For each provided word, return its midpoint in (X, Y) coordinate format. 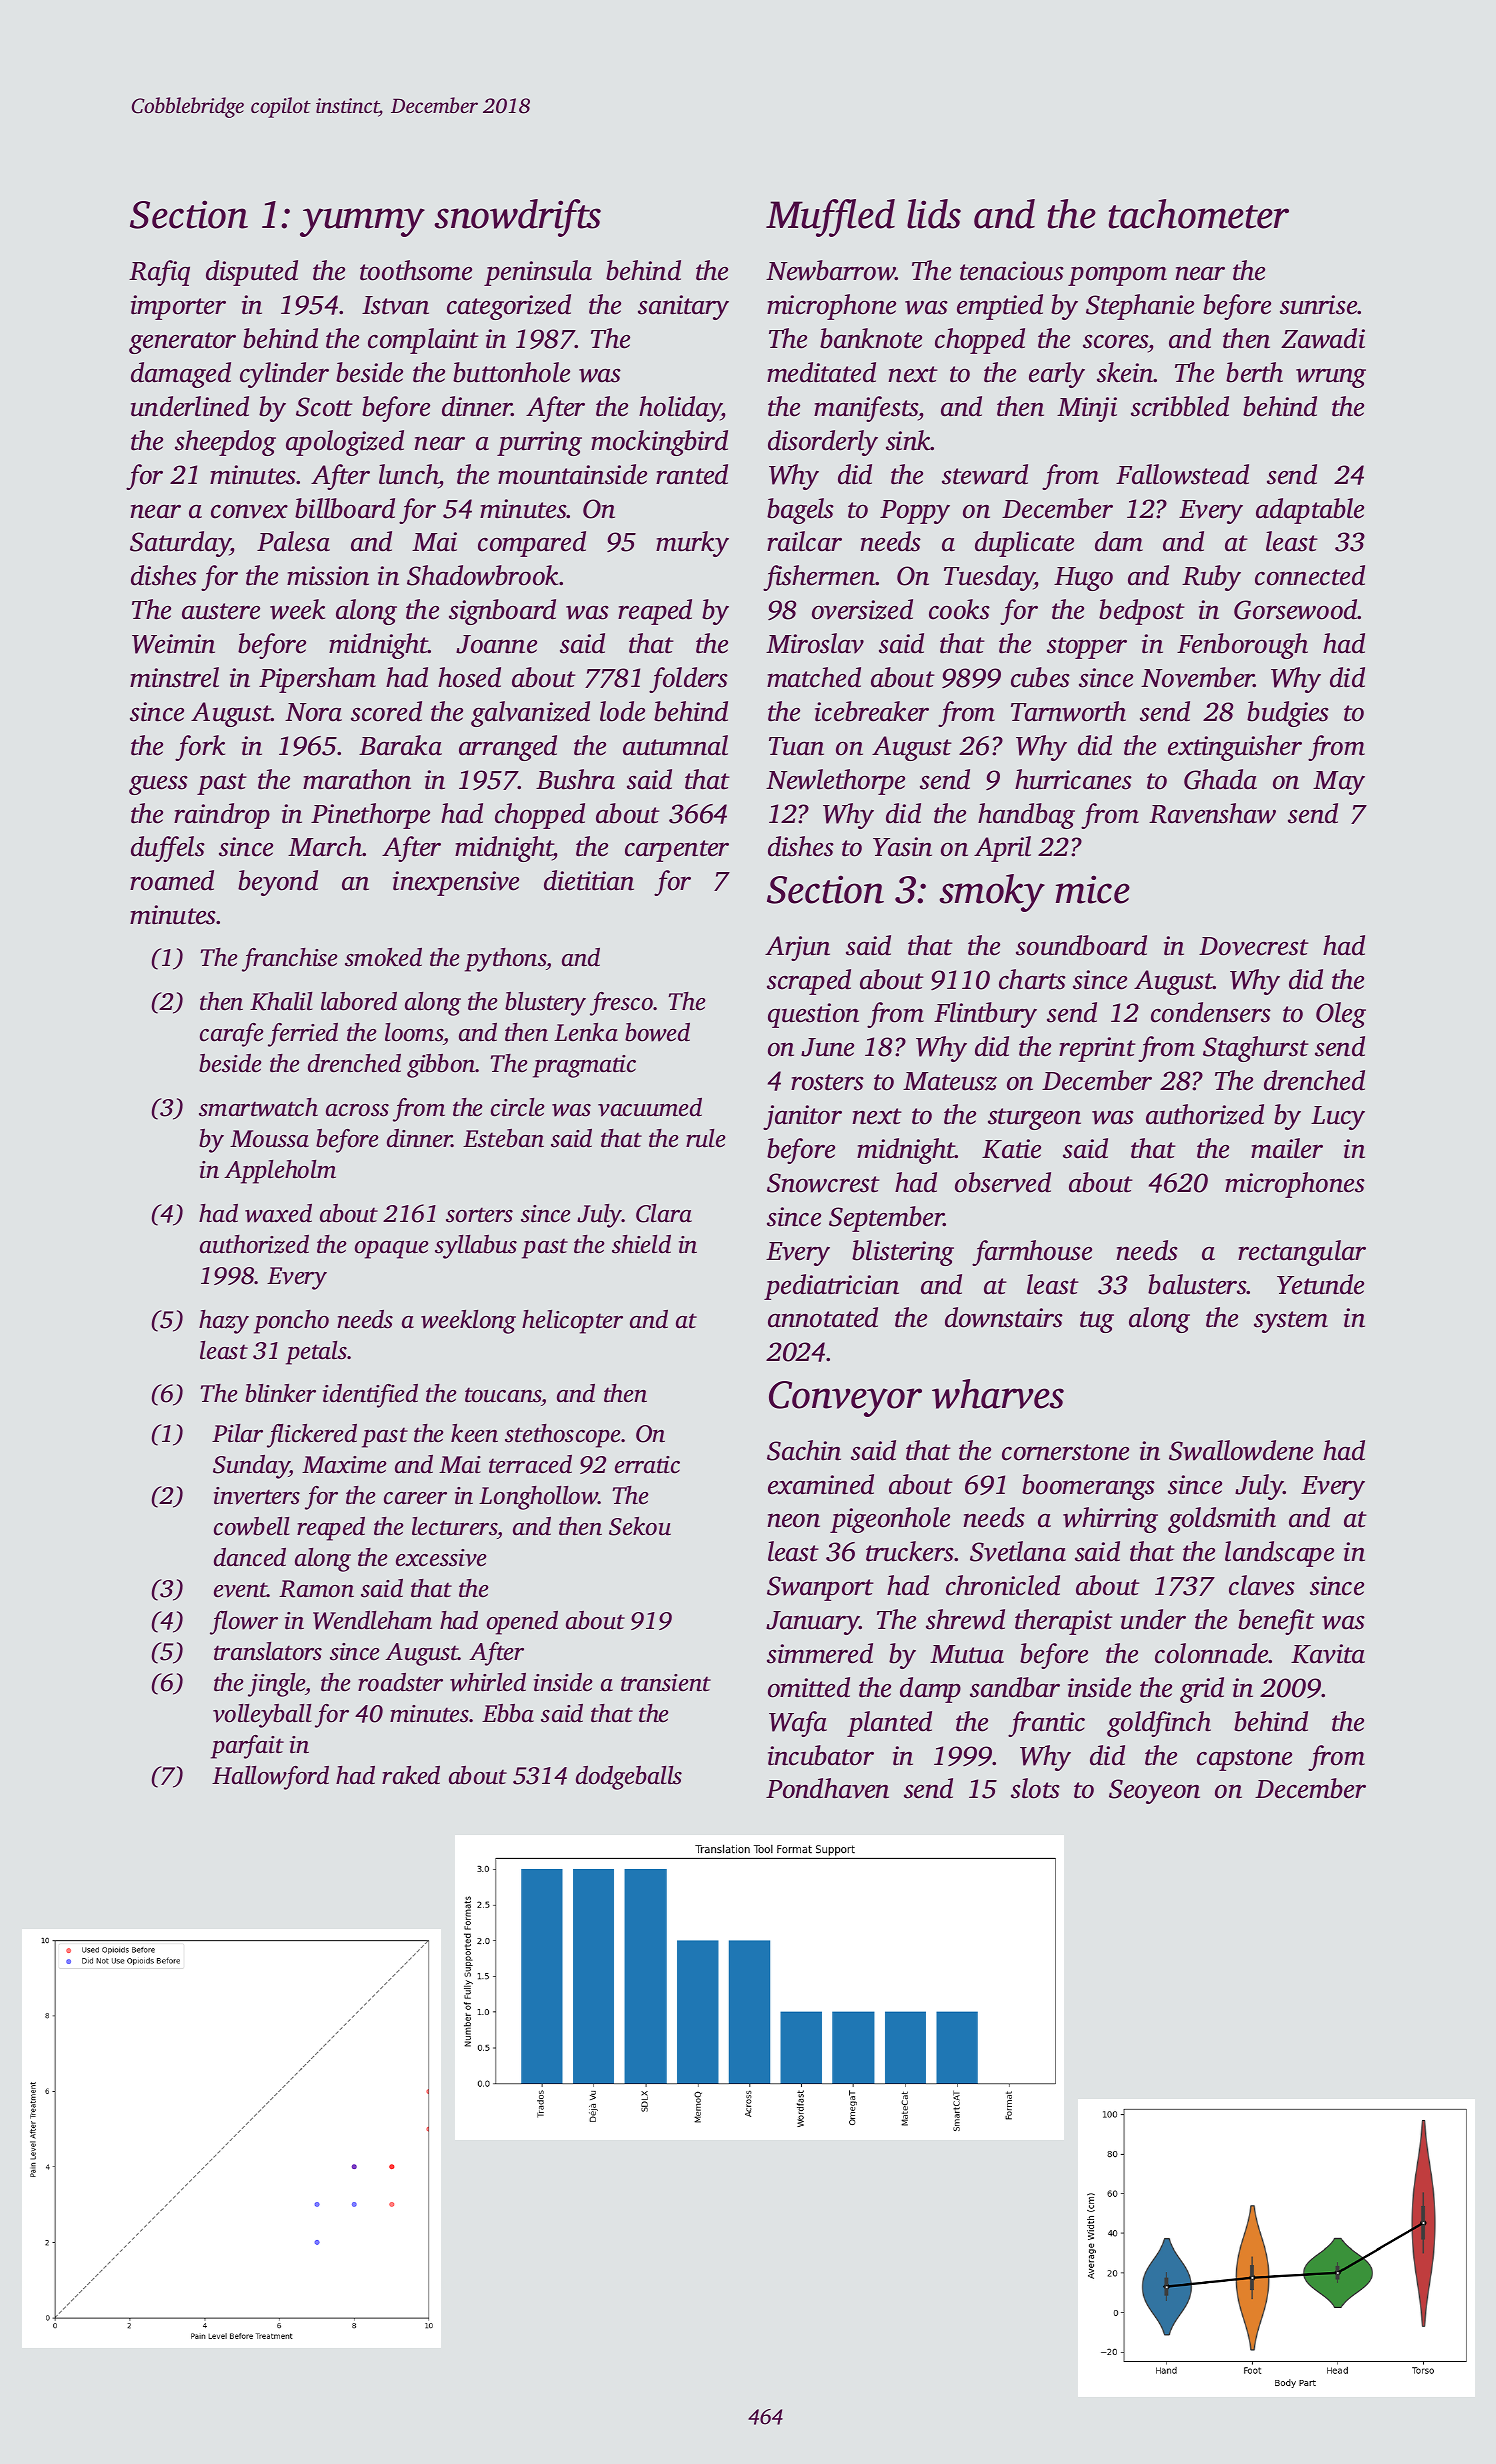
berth (1254, 372)
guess (158, 785)
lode (622, 711)
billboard (345, 508)
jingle (277, 1685)
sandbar (1015, 1687)
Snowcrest (823, 1183)
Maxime (344, 1465)
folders (688, 680)
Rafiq (159, 273)
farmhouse (1032, 1253)
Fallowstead (1182, 474)
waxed (278, 1213)
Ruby (1211, 578)
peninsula (538, 273)
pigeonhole (890, 1520)
